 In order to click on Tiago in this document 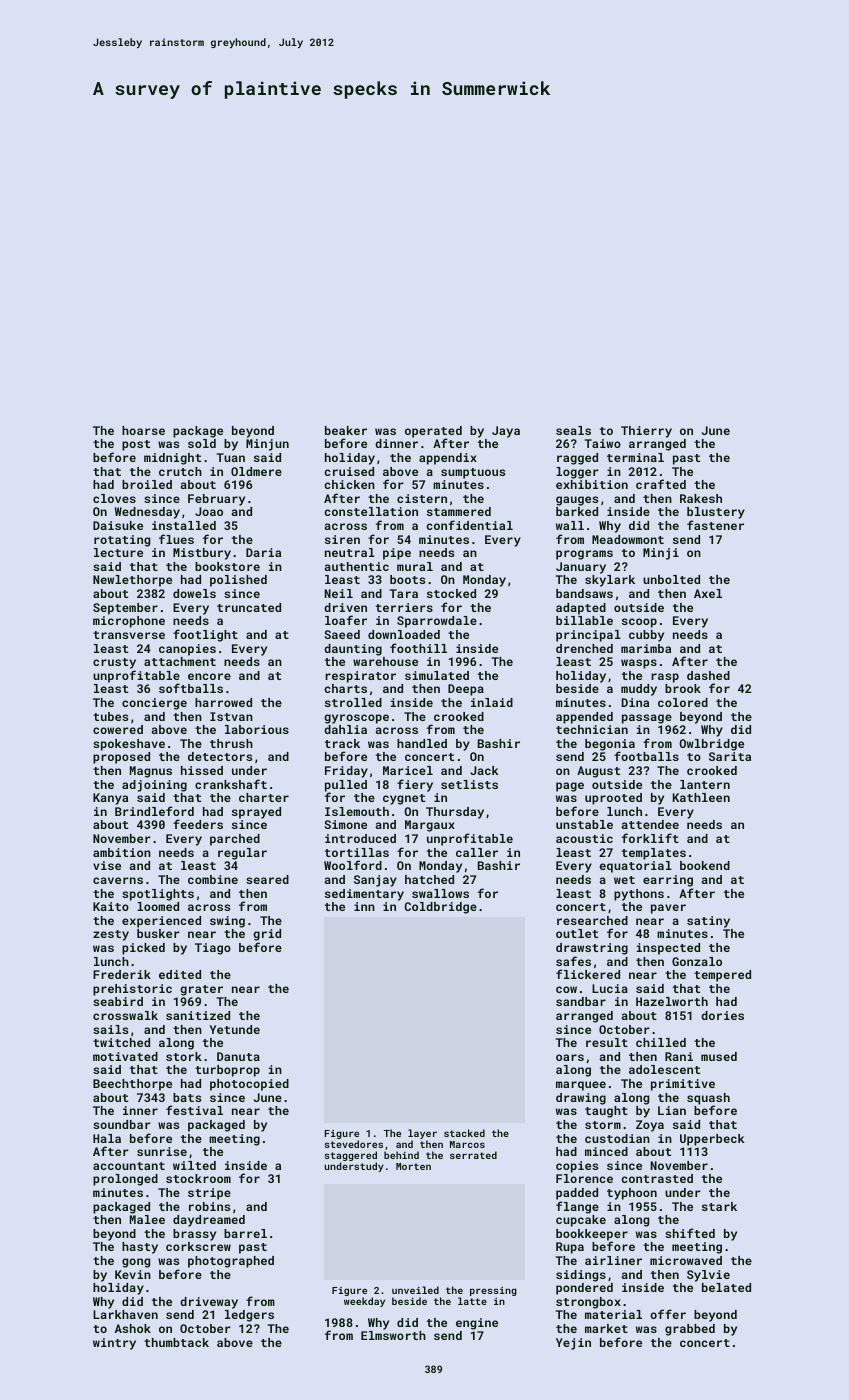, I will do `click(213, 949)`.
